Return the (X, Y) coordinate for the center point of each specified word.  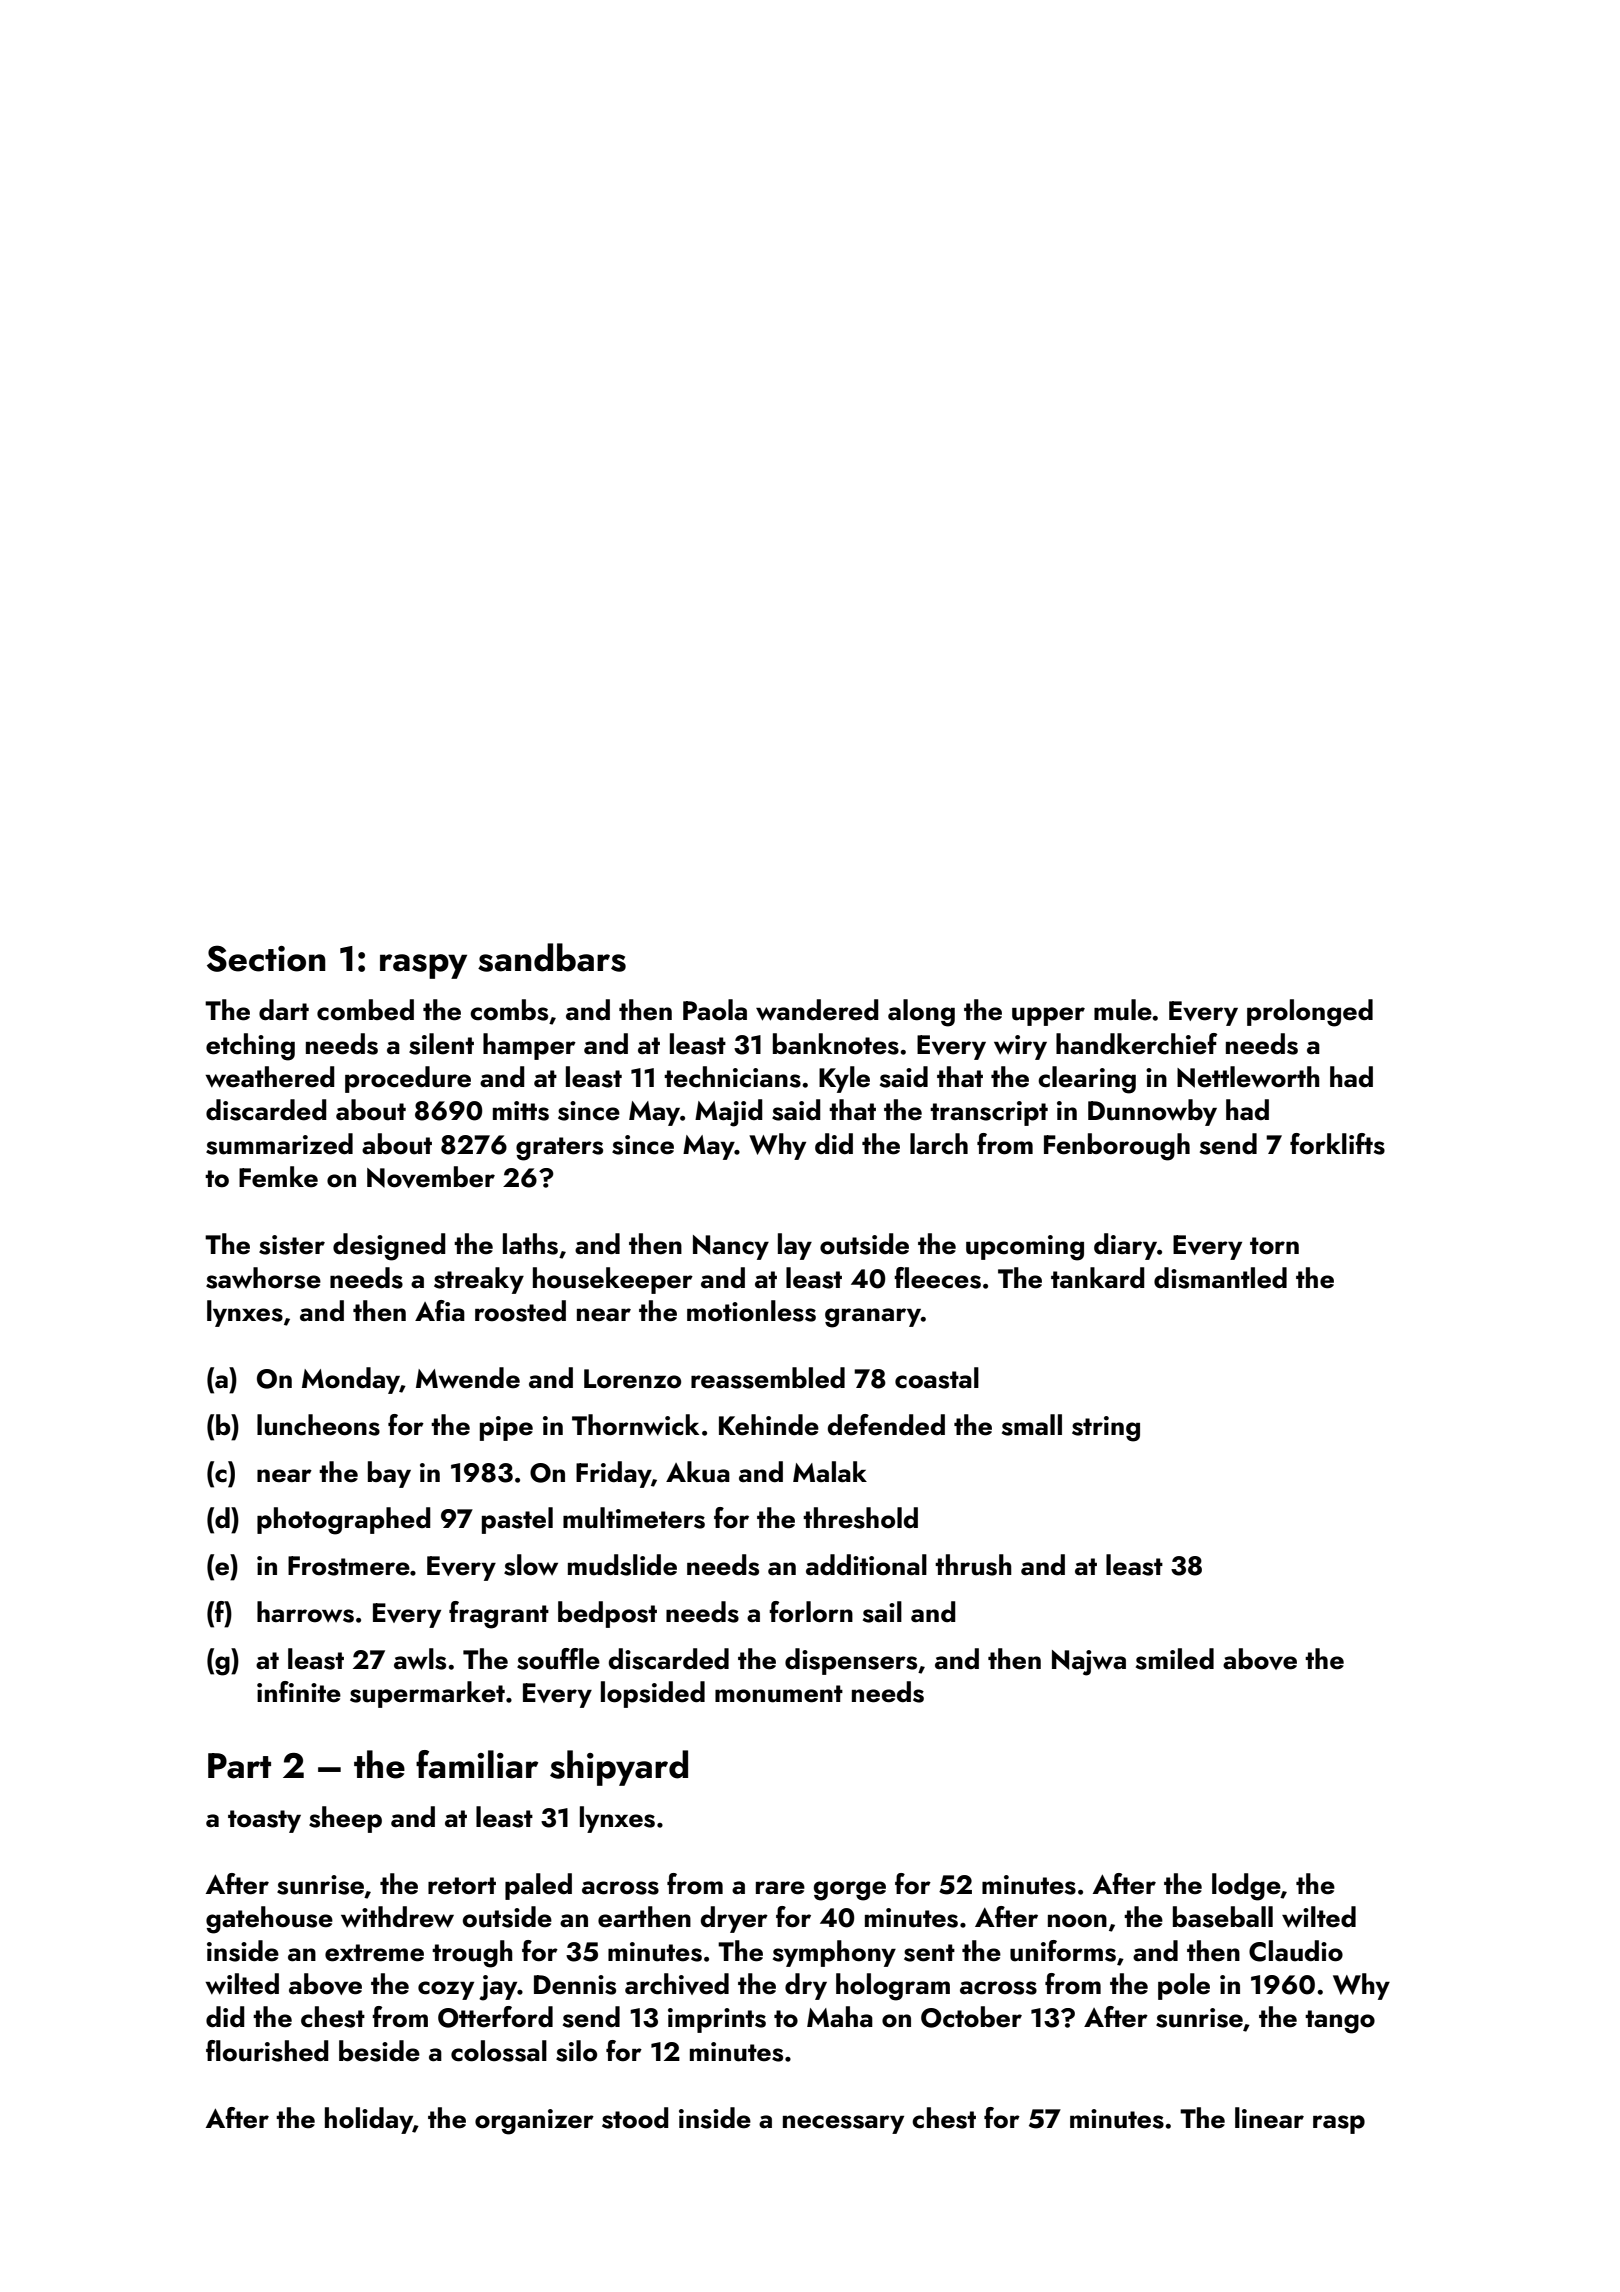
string (1106, 1429)
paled (538, 1886)
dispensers (851, 1661)
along (921, 1013)
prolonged (1310, 1013)
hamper (529, 1046)
